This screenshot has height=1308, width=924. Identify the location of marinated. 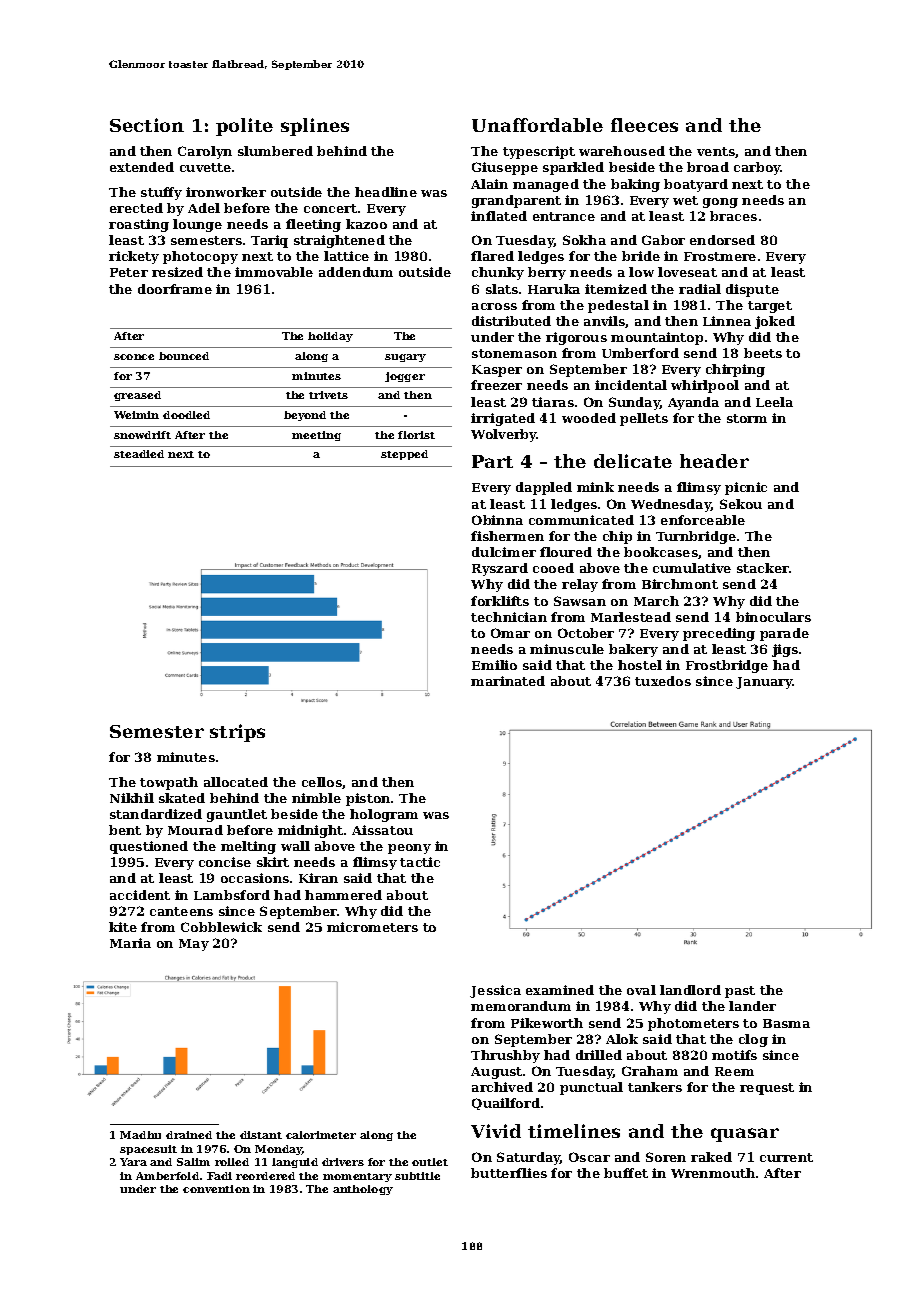
(508, 681).
